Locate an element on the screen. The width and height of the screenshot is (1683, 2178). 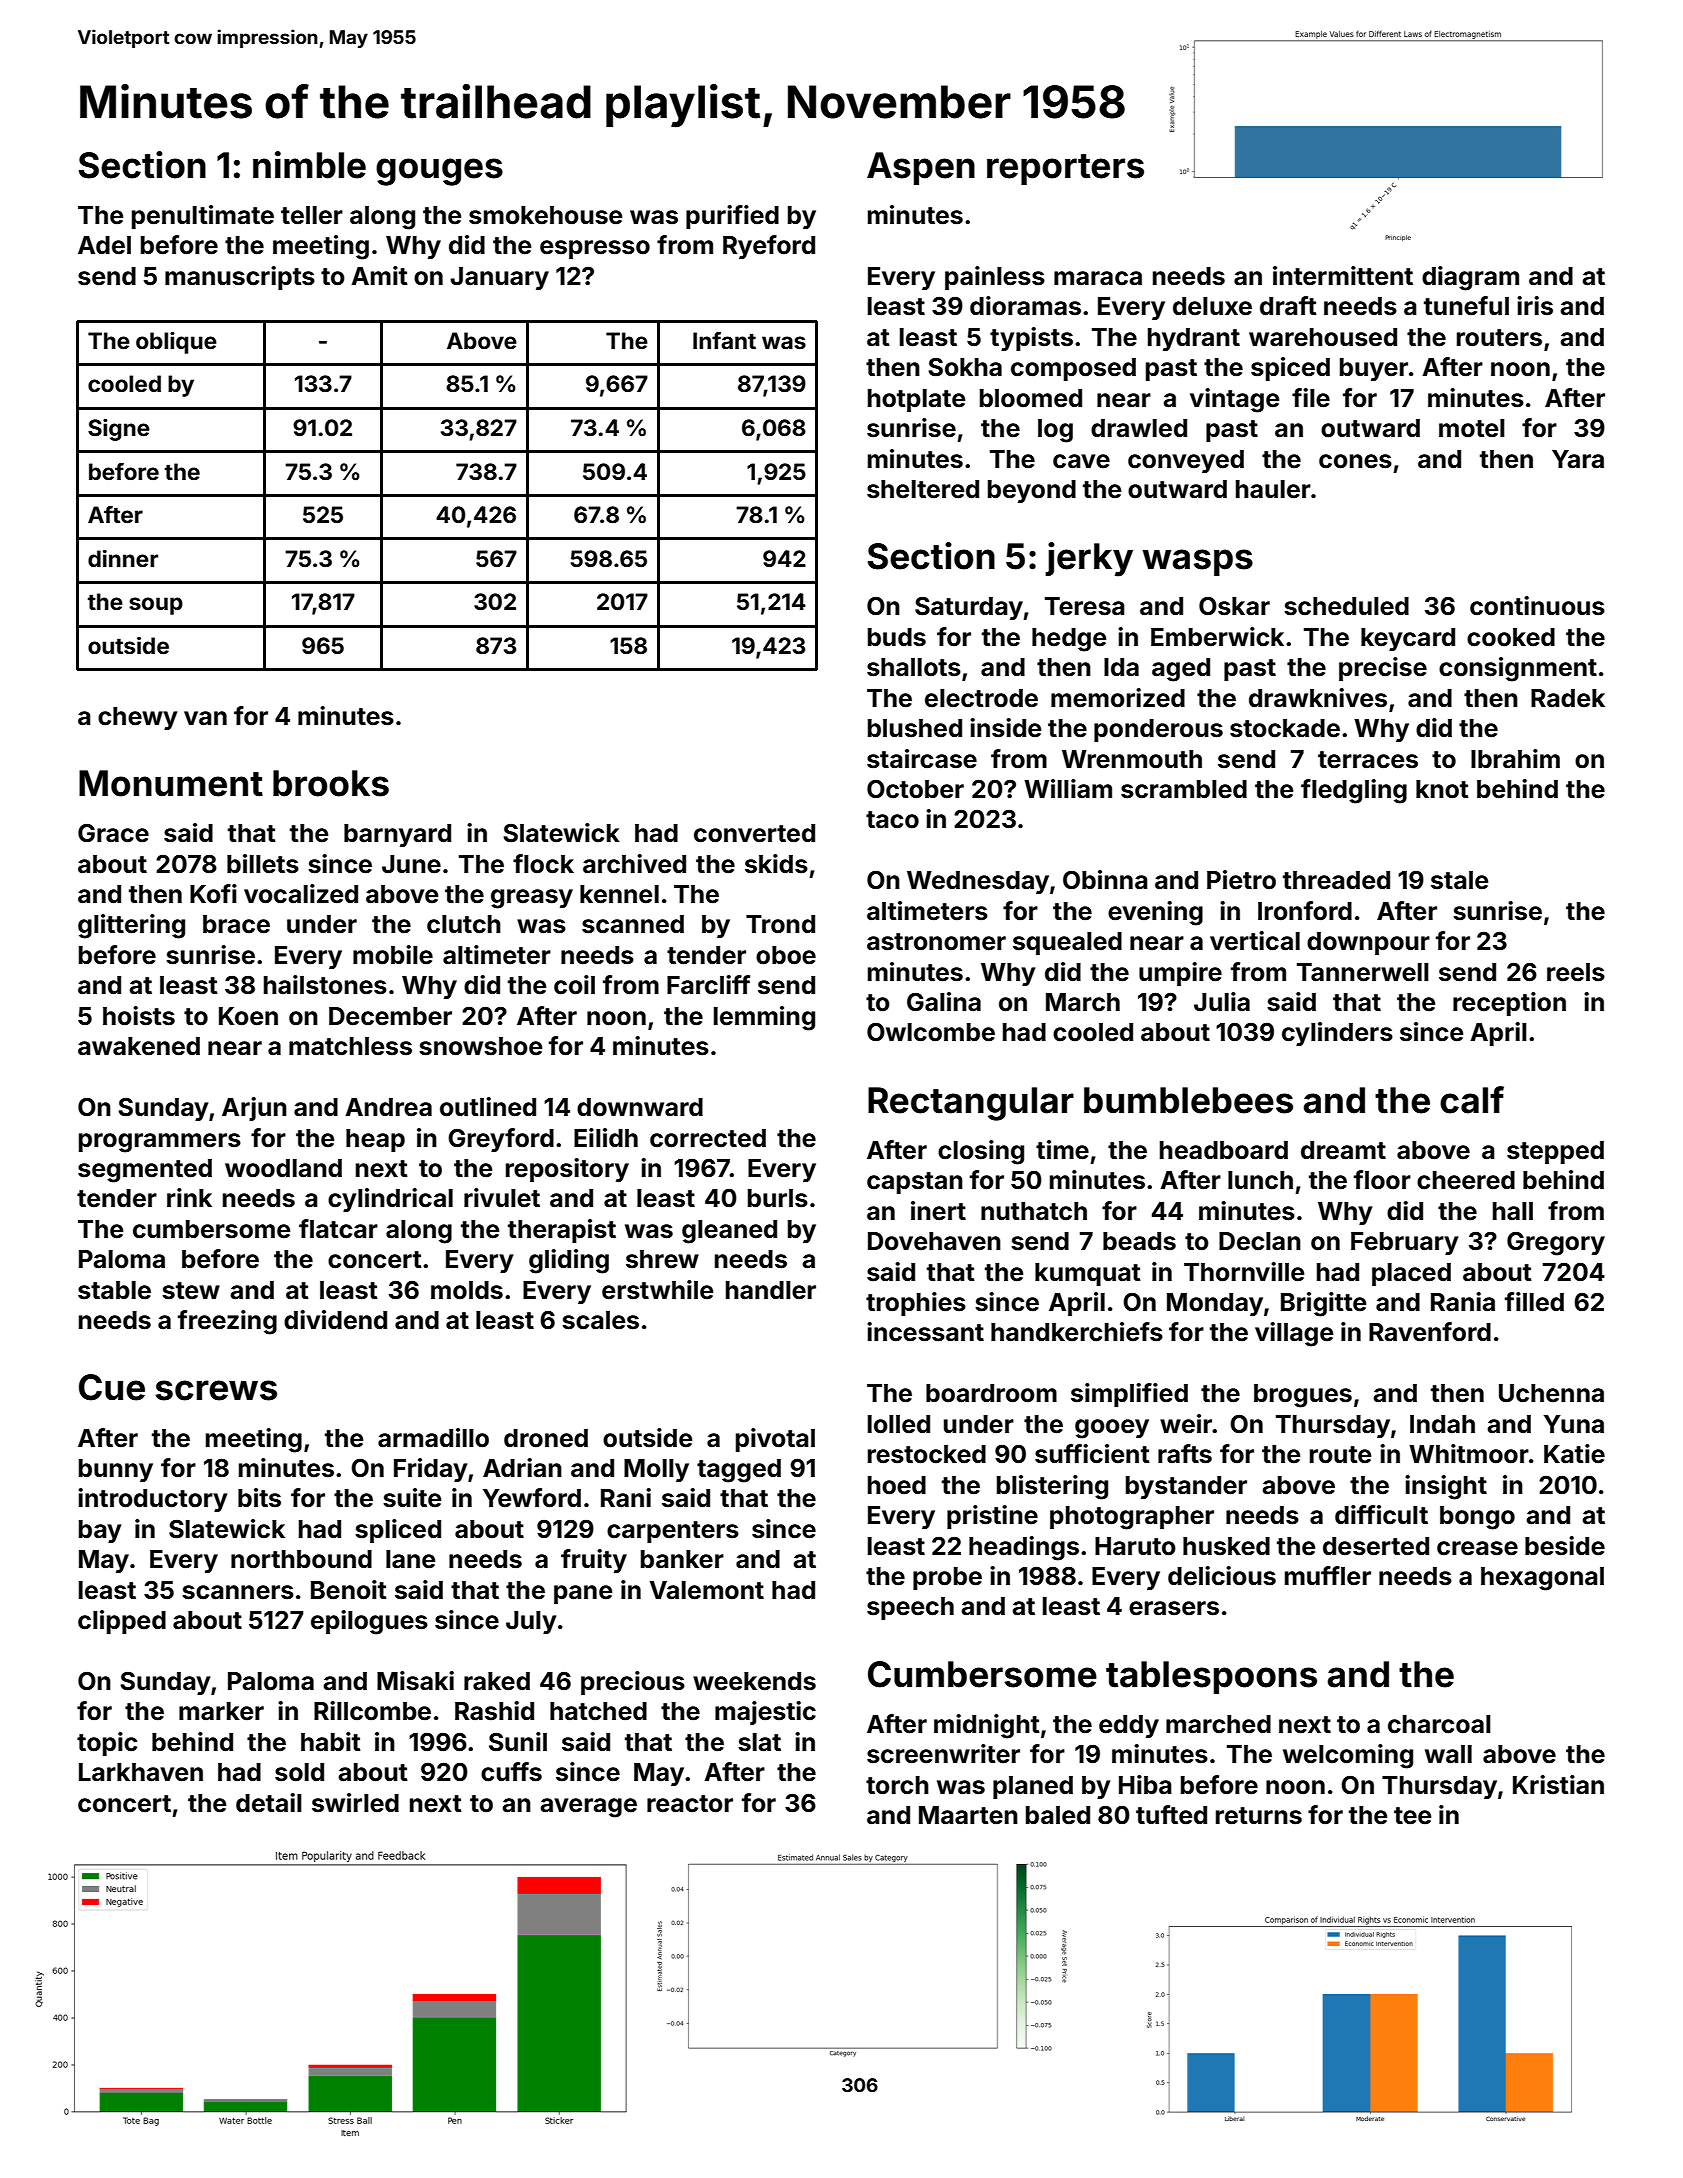
Signe is located at coordinates (119, 430).
